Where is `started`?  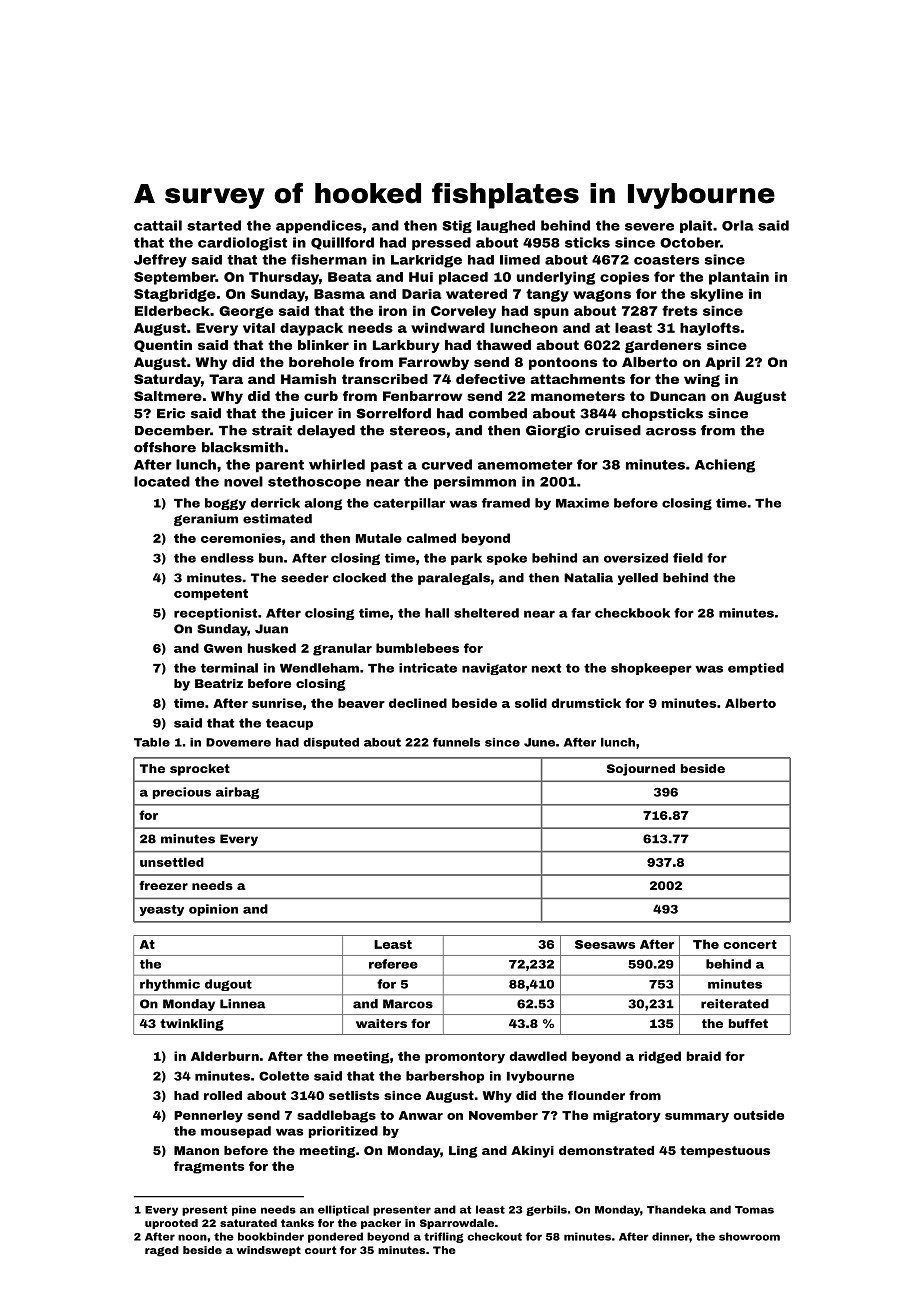
started is located at coordinates (214, 225).
